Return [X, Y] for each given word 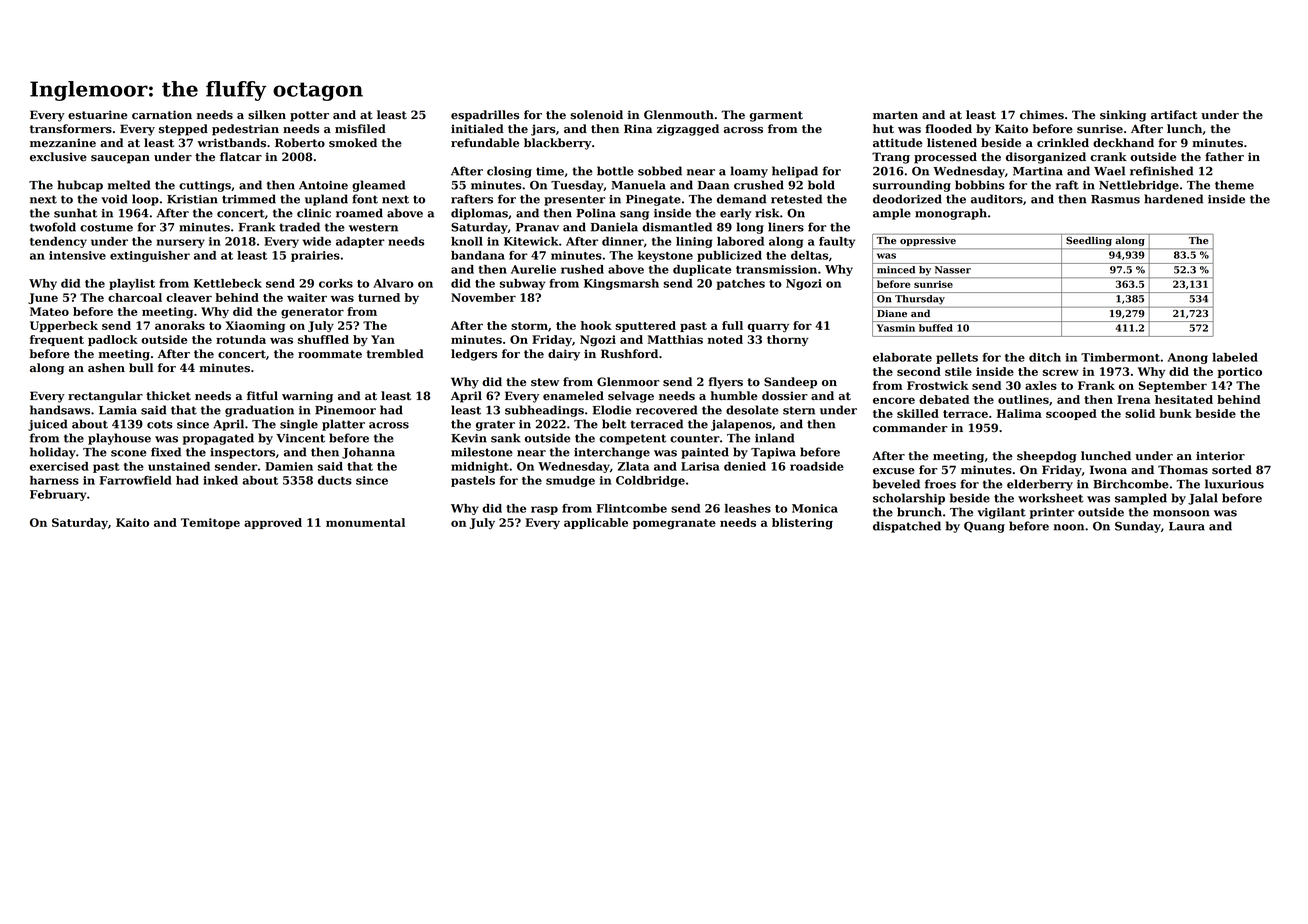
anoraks [180, 325]
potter [309, 116]
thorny [788, 341]
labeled [1235, 357]
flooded [948, 129]
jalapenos [741, 425]
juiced [48, 425]
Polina [596, 213]
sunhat [75, 213]
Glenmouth [679, 115]
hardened [1173, 199]
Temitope [210, 523]
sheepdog [1047, 457]
